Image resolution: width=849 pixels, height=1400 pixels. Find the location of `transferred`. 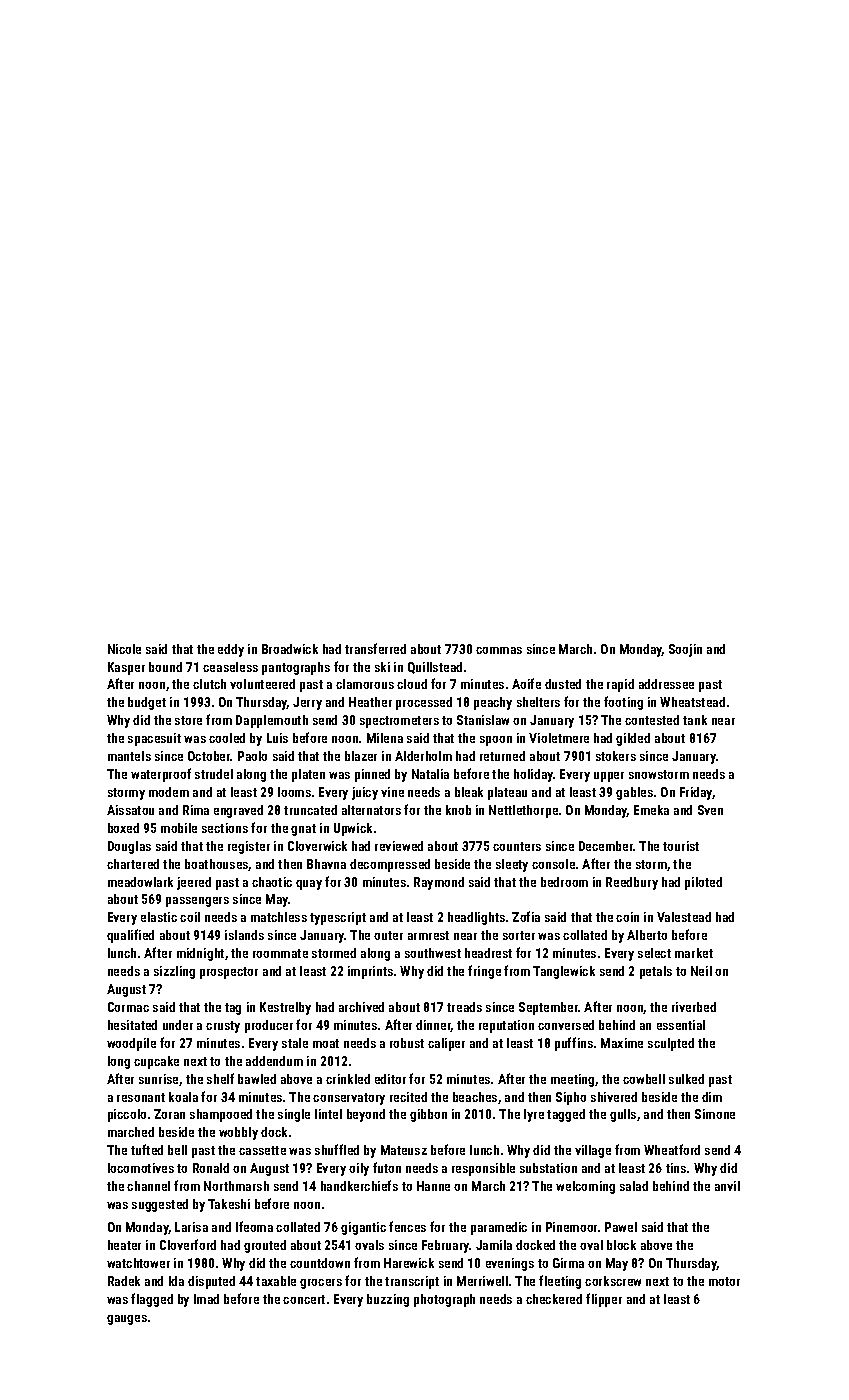

transferred is located at coordinates (375, 648).
